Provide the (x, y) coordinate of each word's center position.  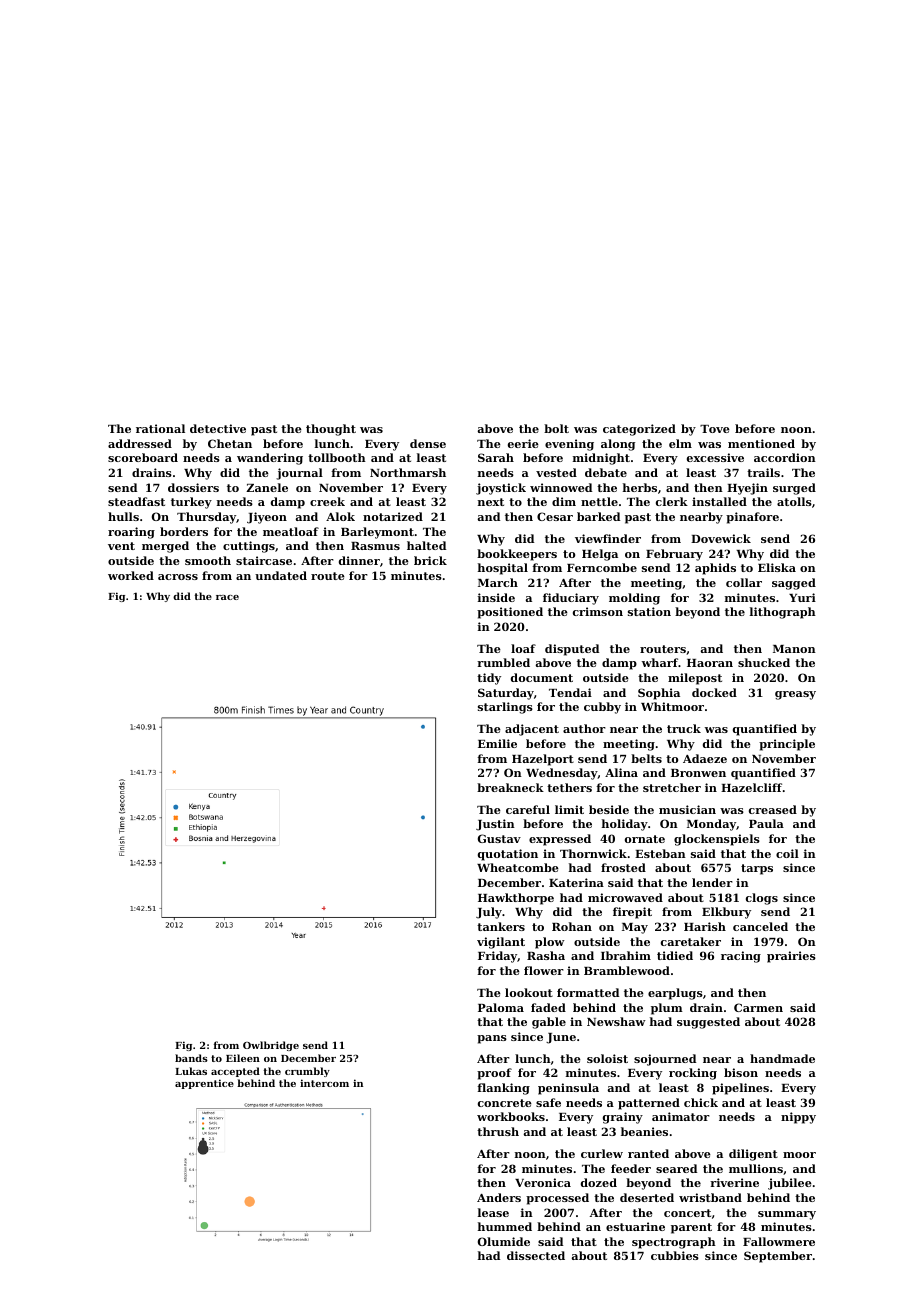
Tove (715, 429)
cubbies (675, 1255)
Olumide (504, 1241)
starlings (505, 708)
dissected (536, 1255)
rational (160, 428)
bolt (556, 428)
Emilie (497, 743)
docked (714, 692)
